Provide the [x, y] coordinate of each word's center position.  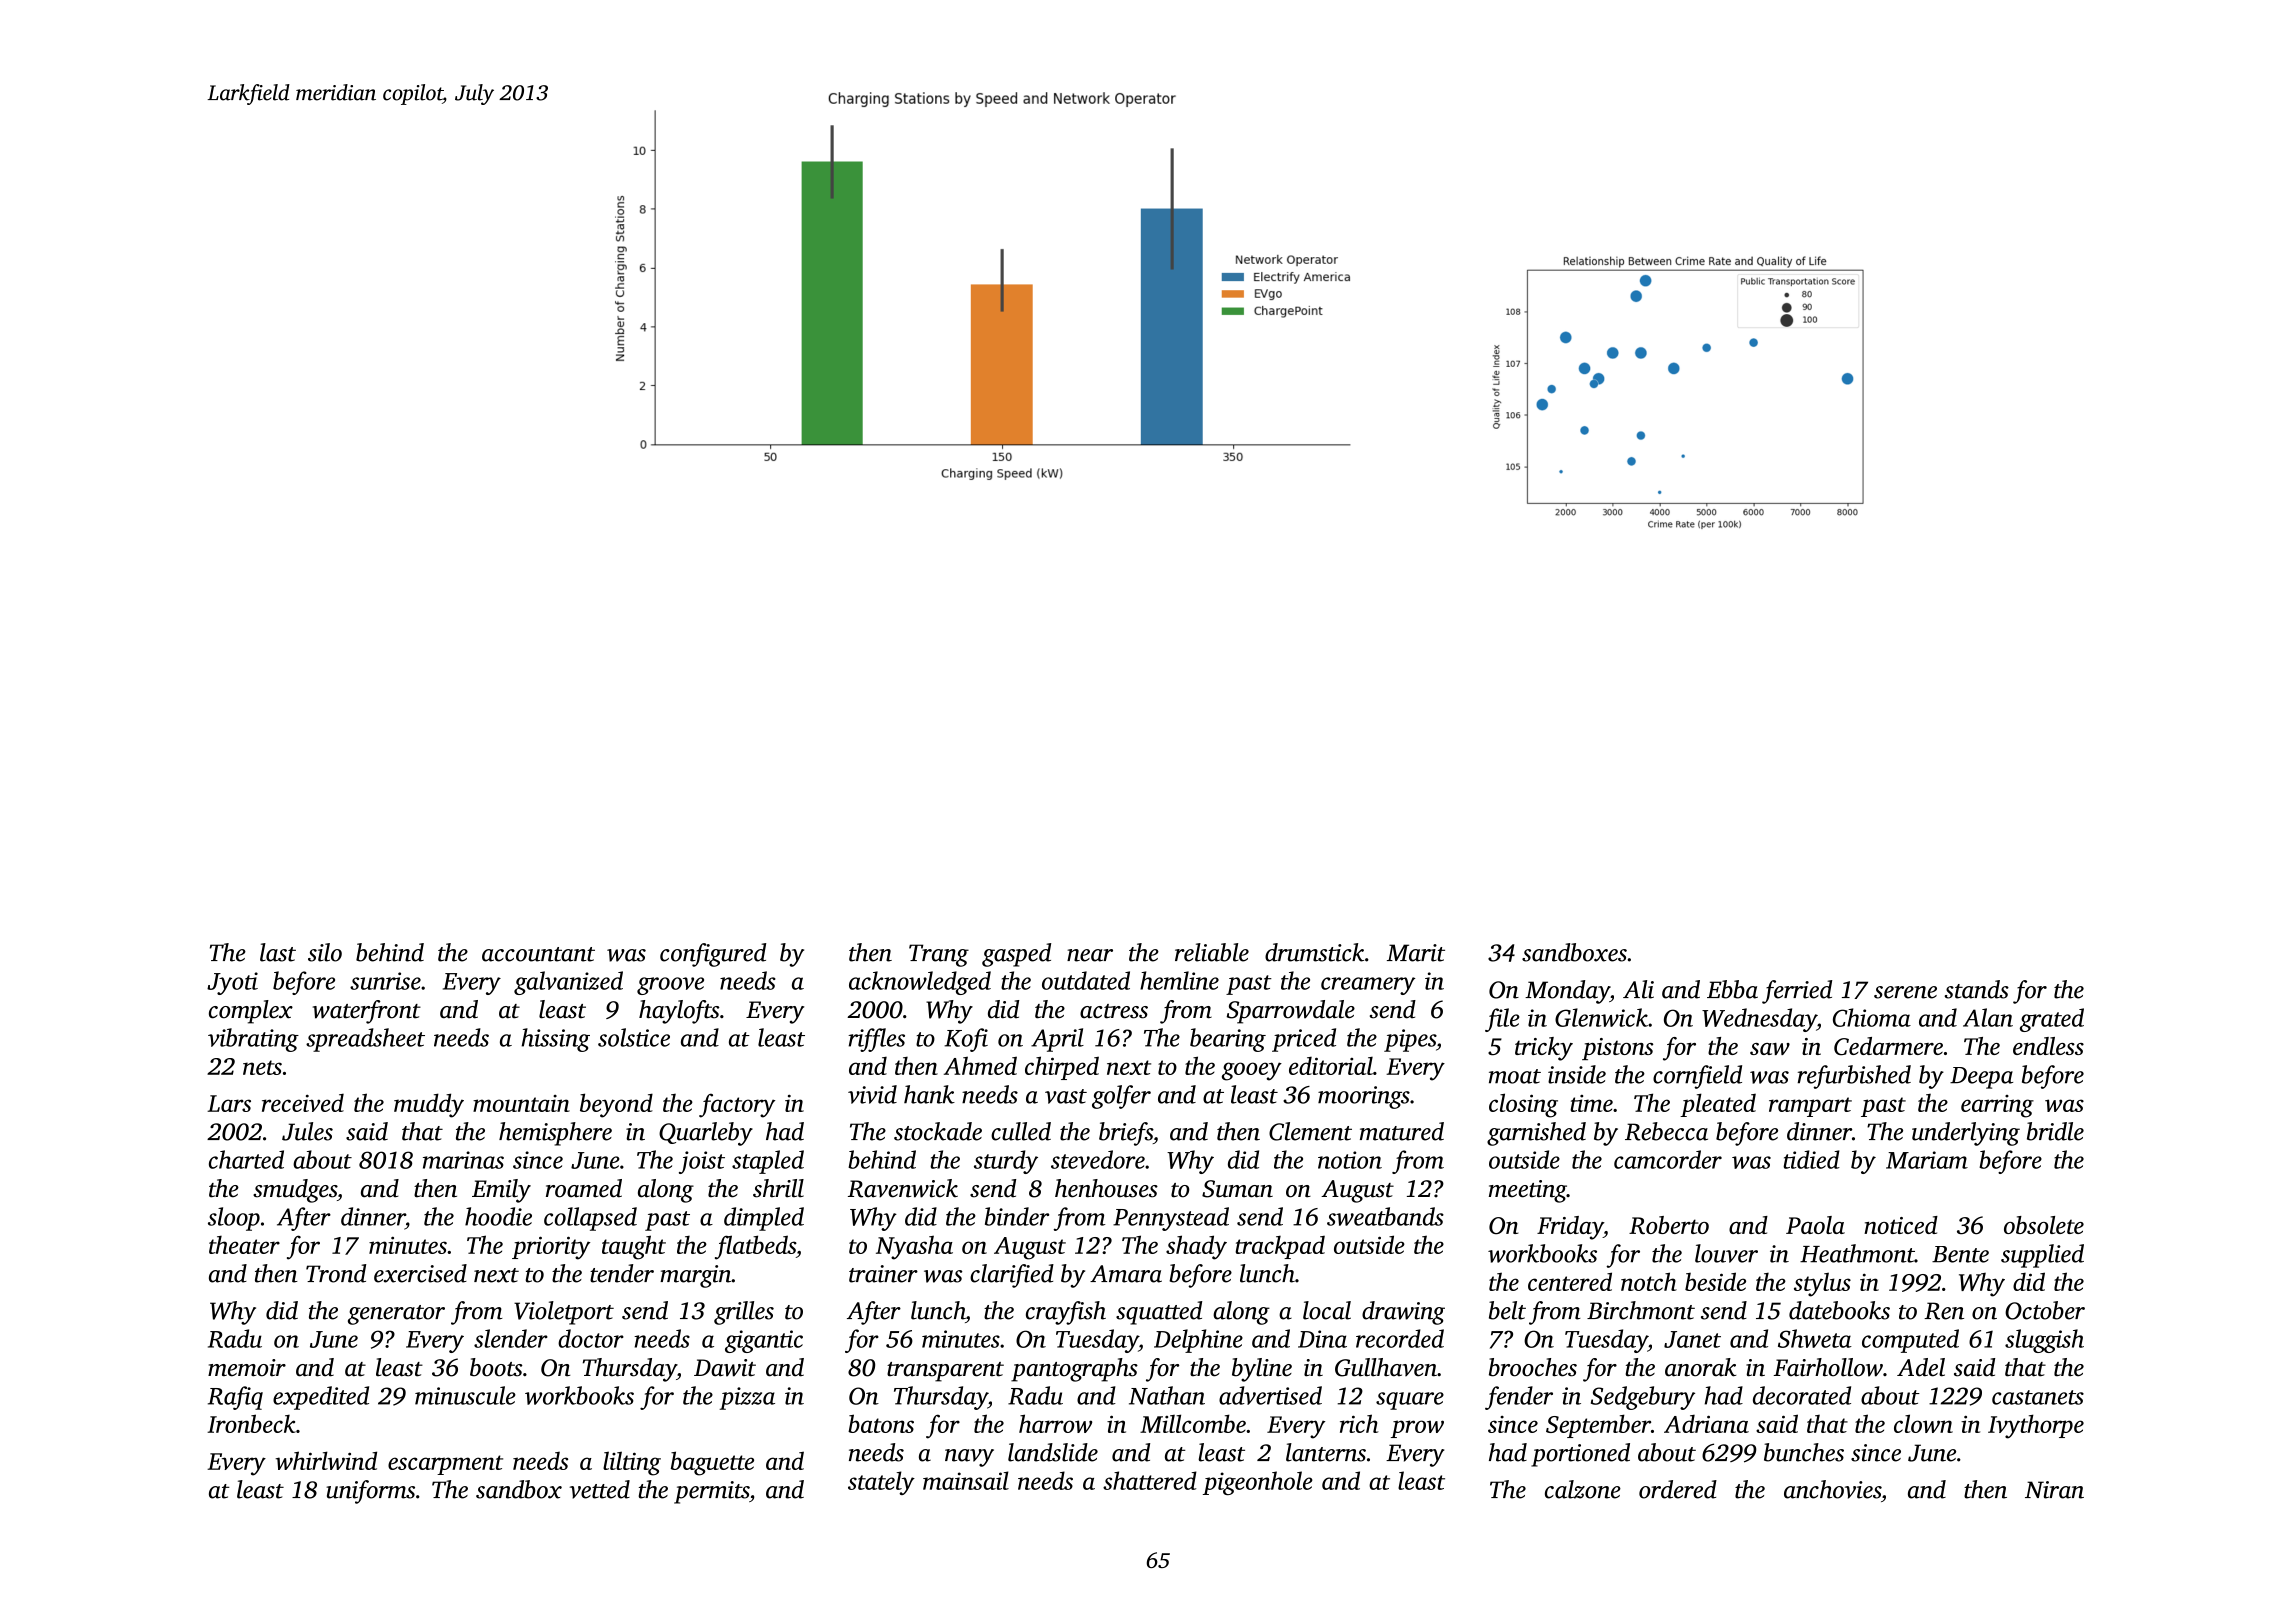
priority [551, 1248]
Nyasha [914, 1247]
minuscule [465, 1395]
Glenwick [1601, 1017]
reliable [1212, 952]
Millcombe [1193, 1423]
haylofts [679, 1012]
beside [1715, 1281]
